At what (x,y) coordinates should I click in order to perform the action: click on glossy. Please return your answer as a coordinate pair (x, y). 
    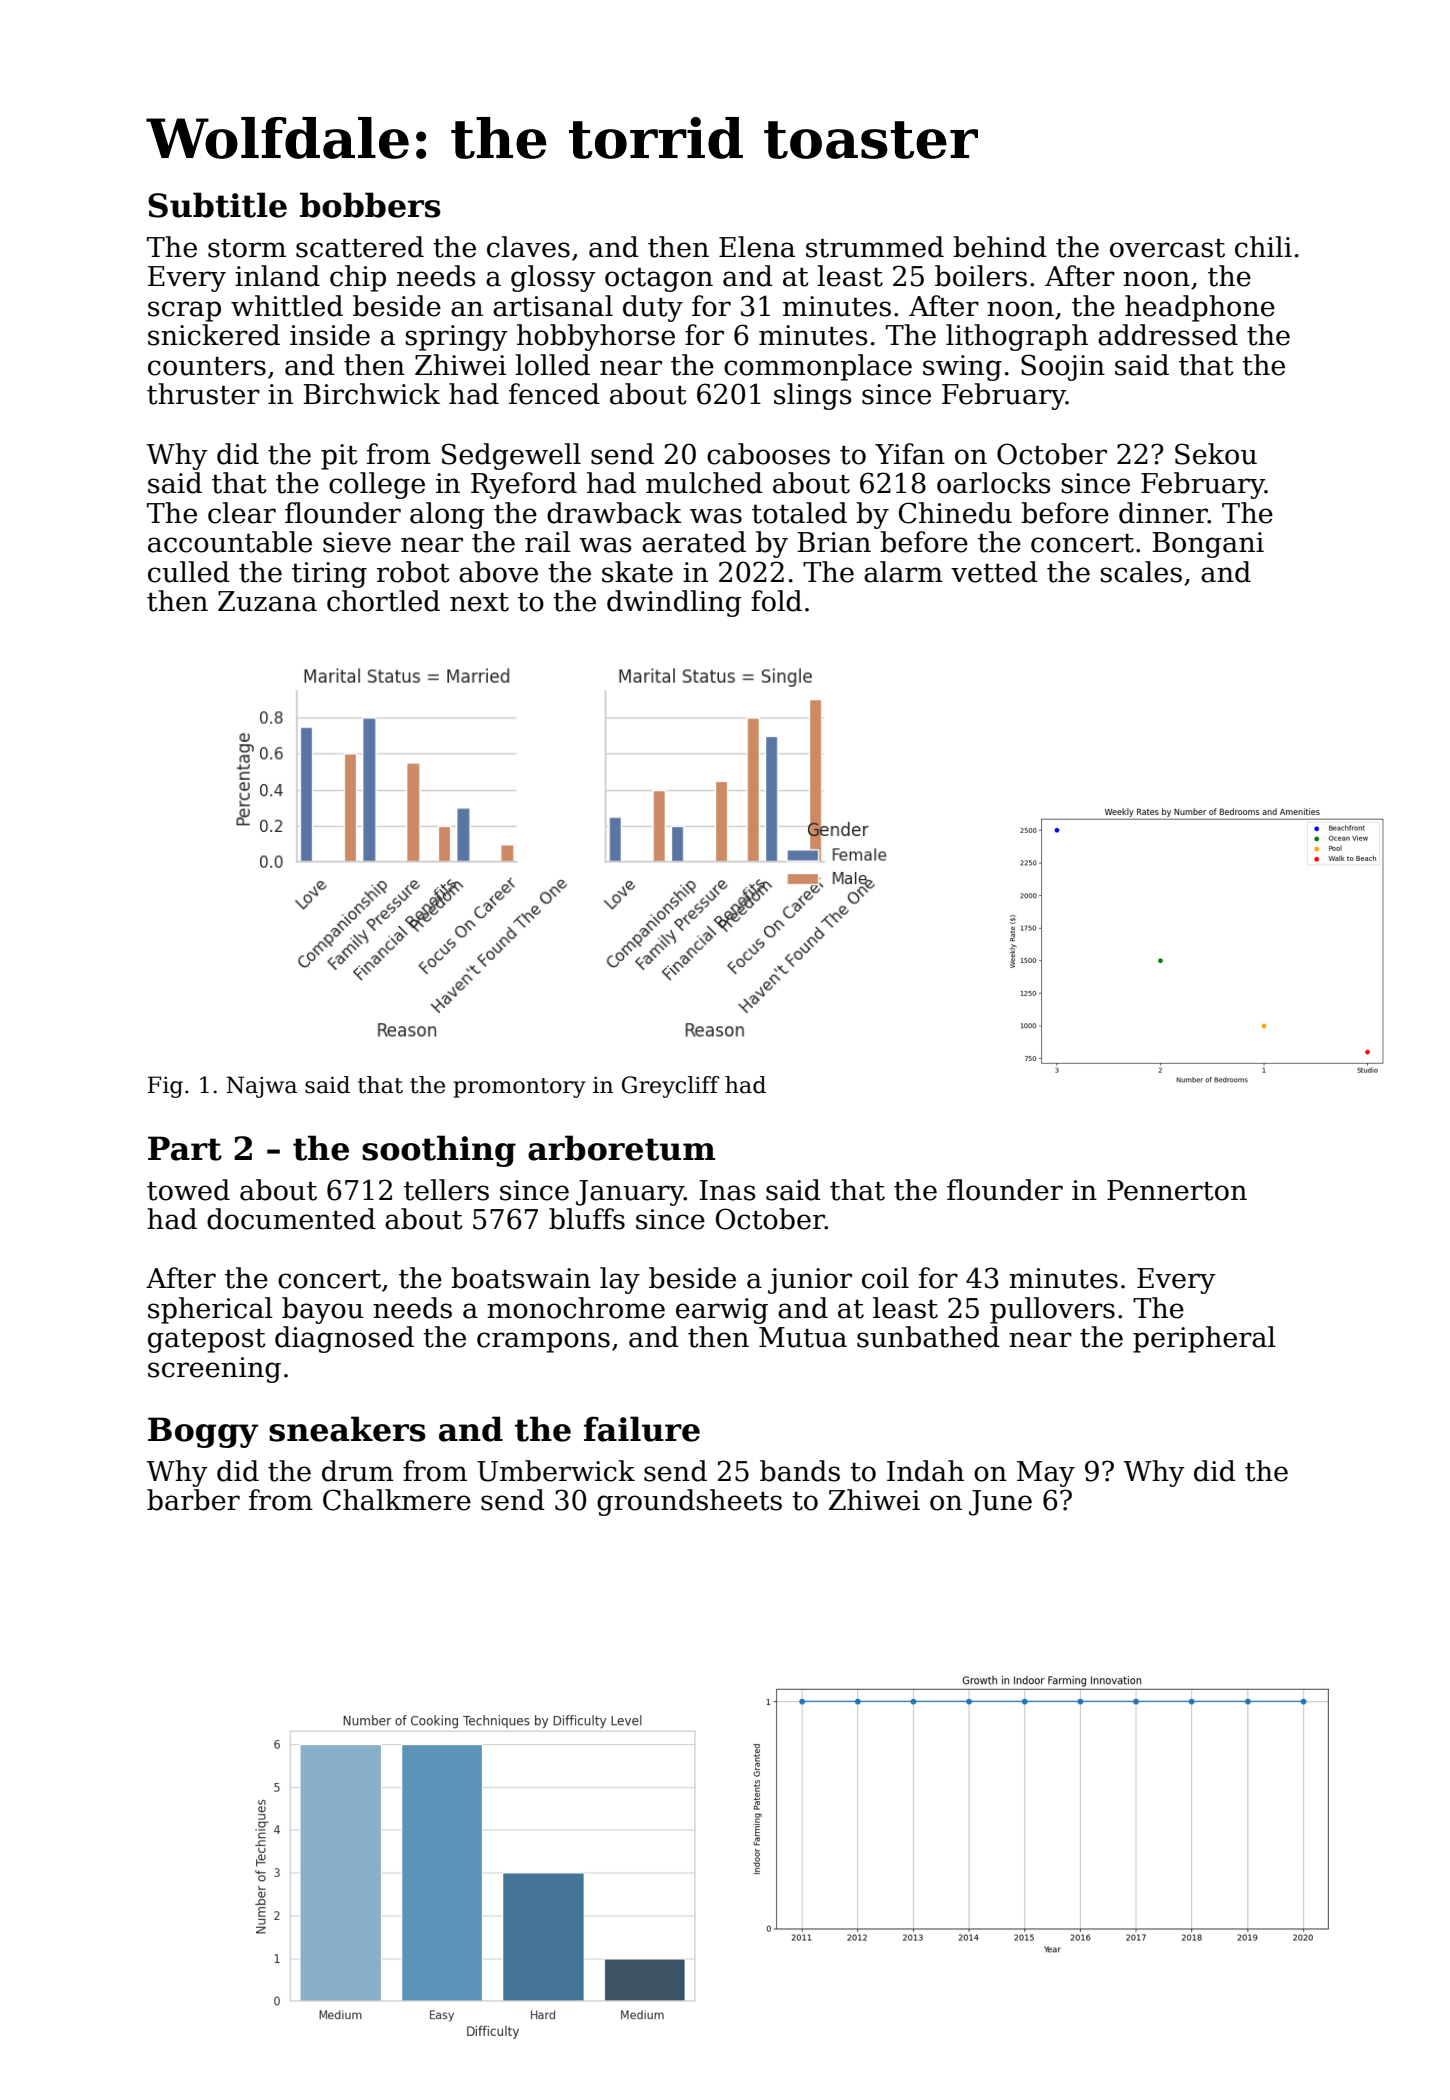
    Looking at the image, I should click on (553, 278).
